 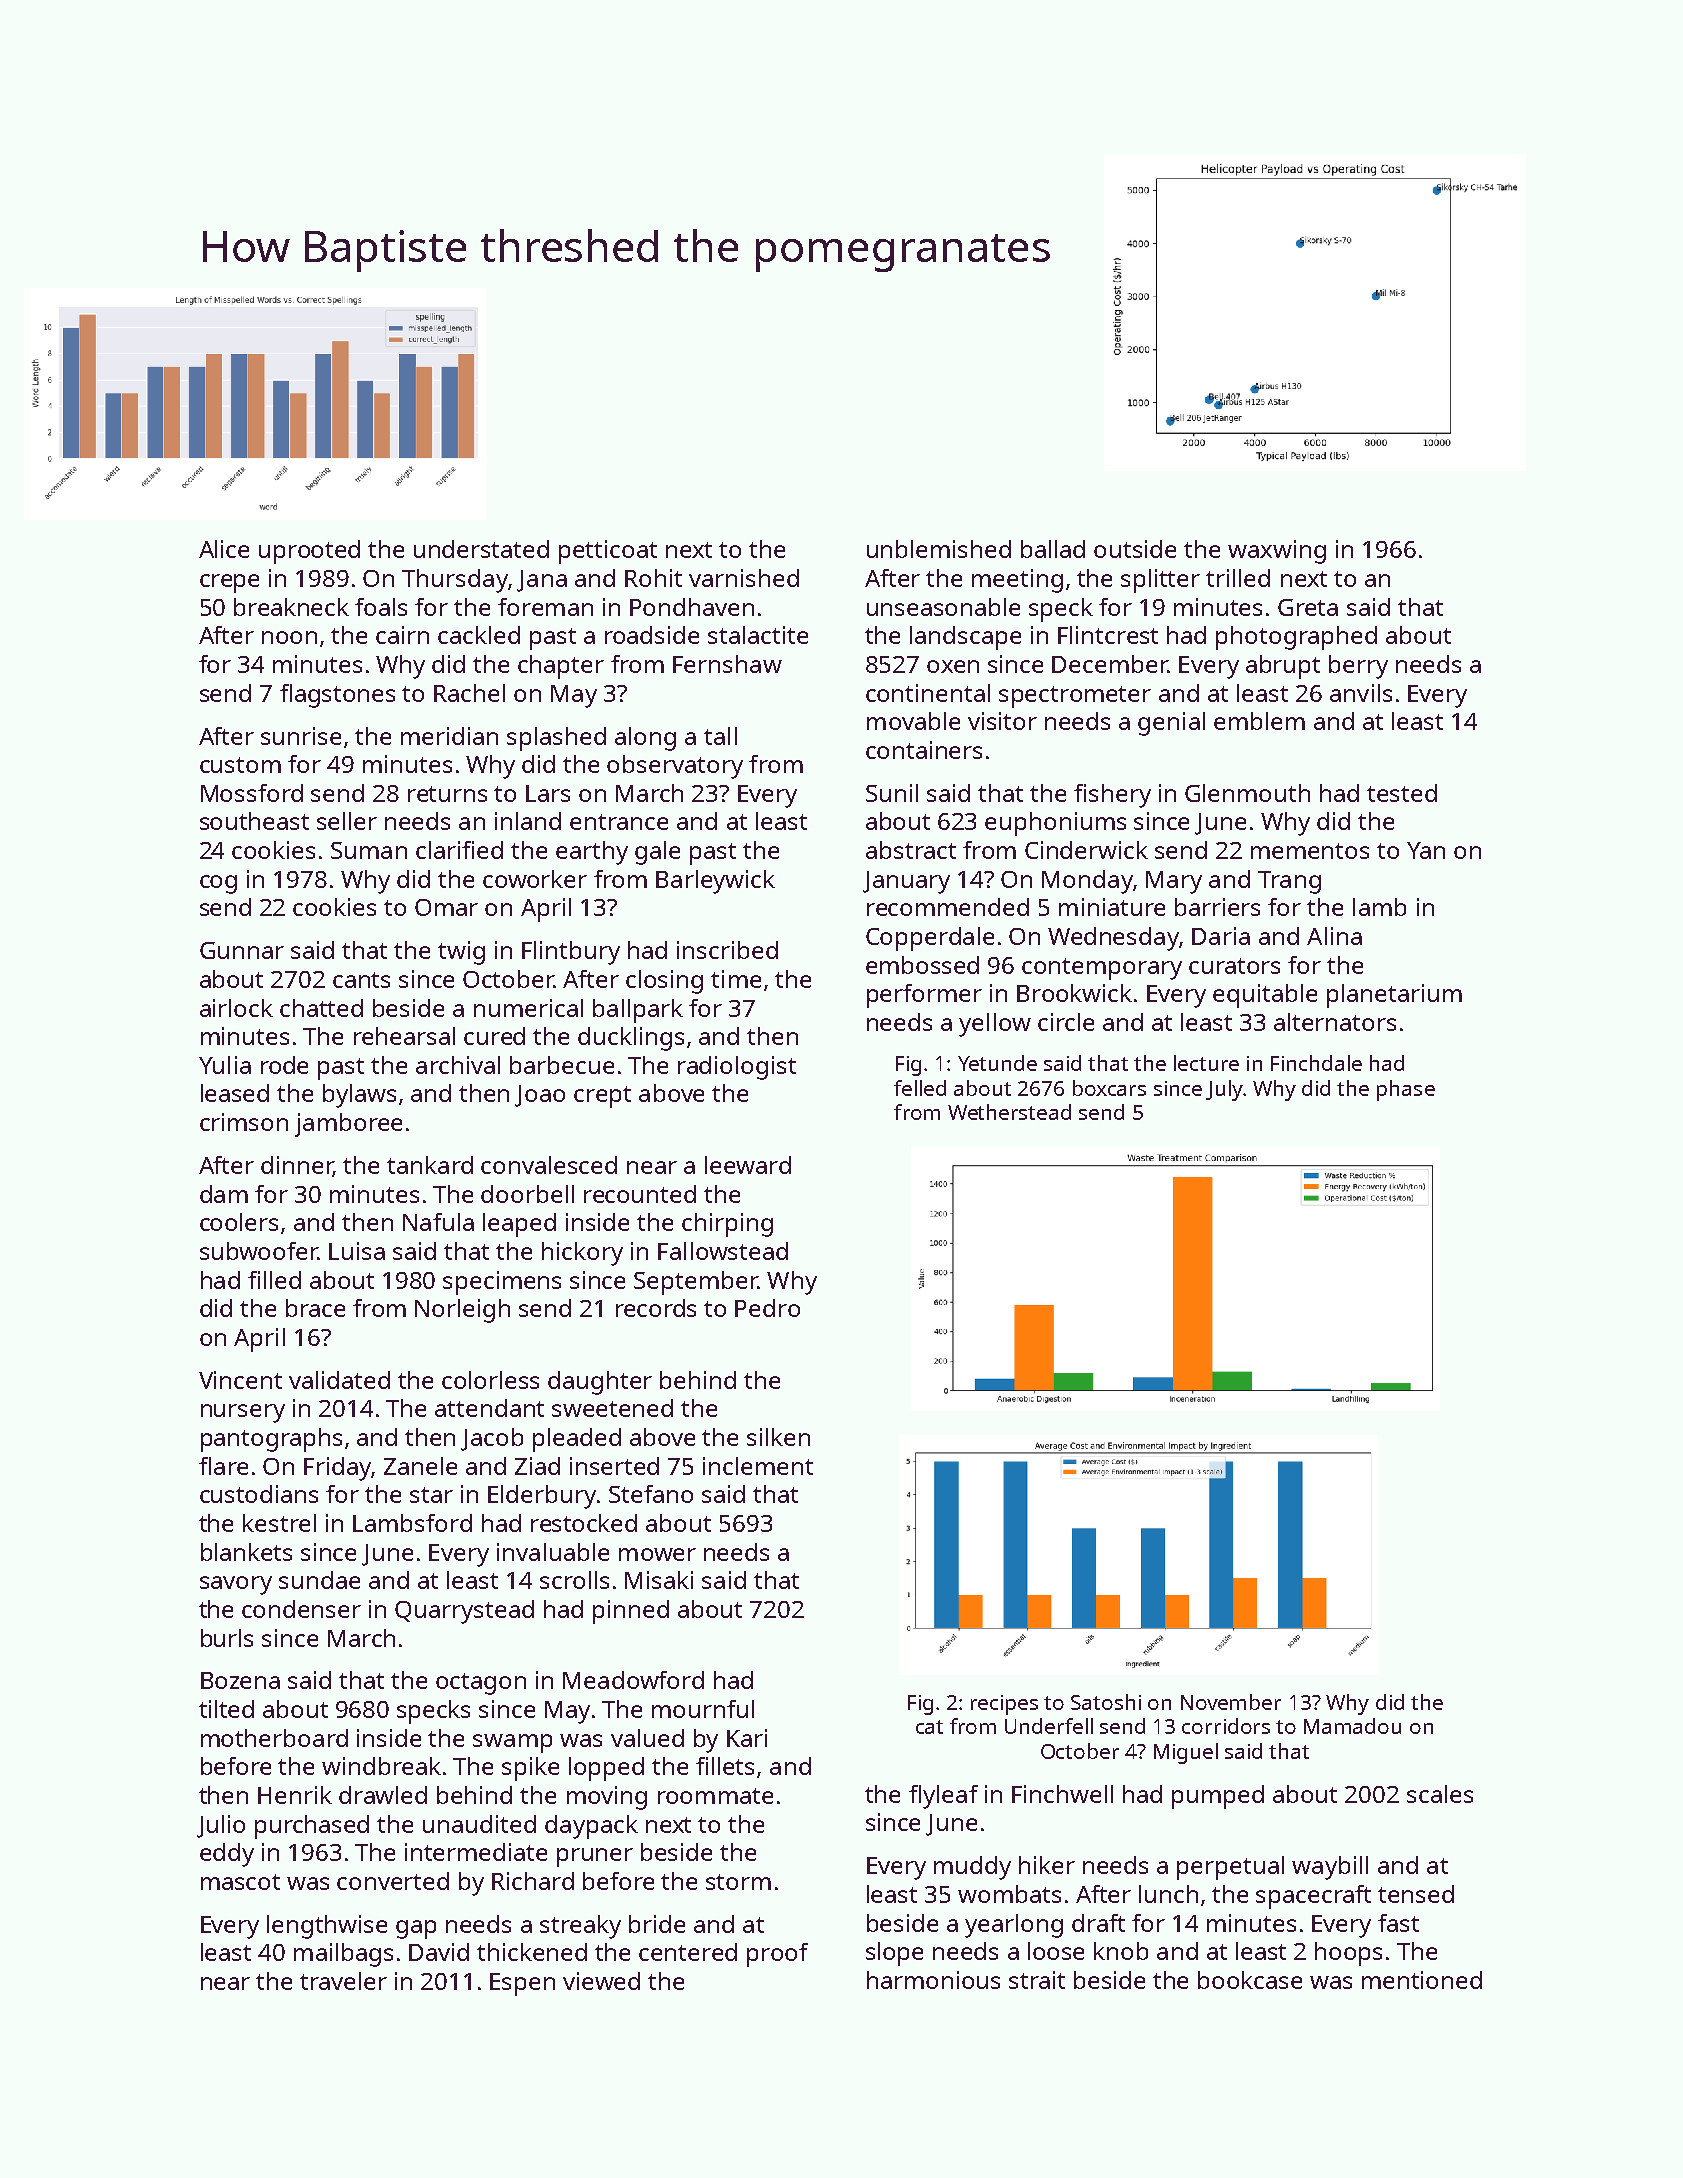 What do you see at coordinates (1398, 1923) in the document?
I see `fast` at bounding box center [1398, 1923].
